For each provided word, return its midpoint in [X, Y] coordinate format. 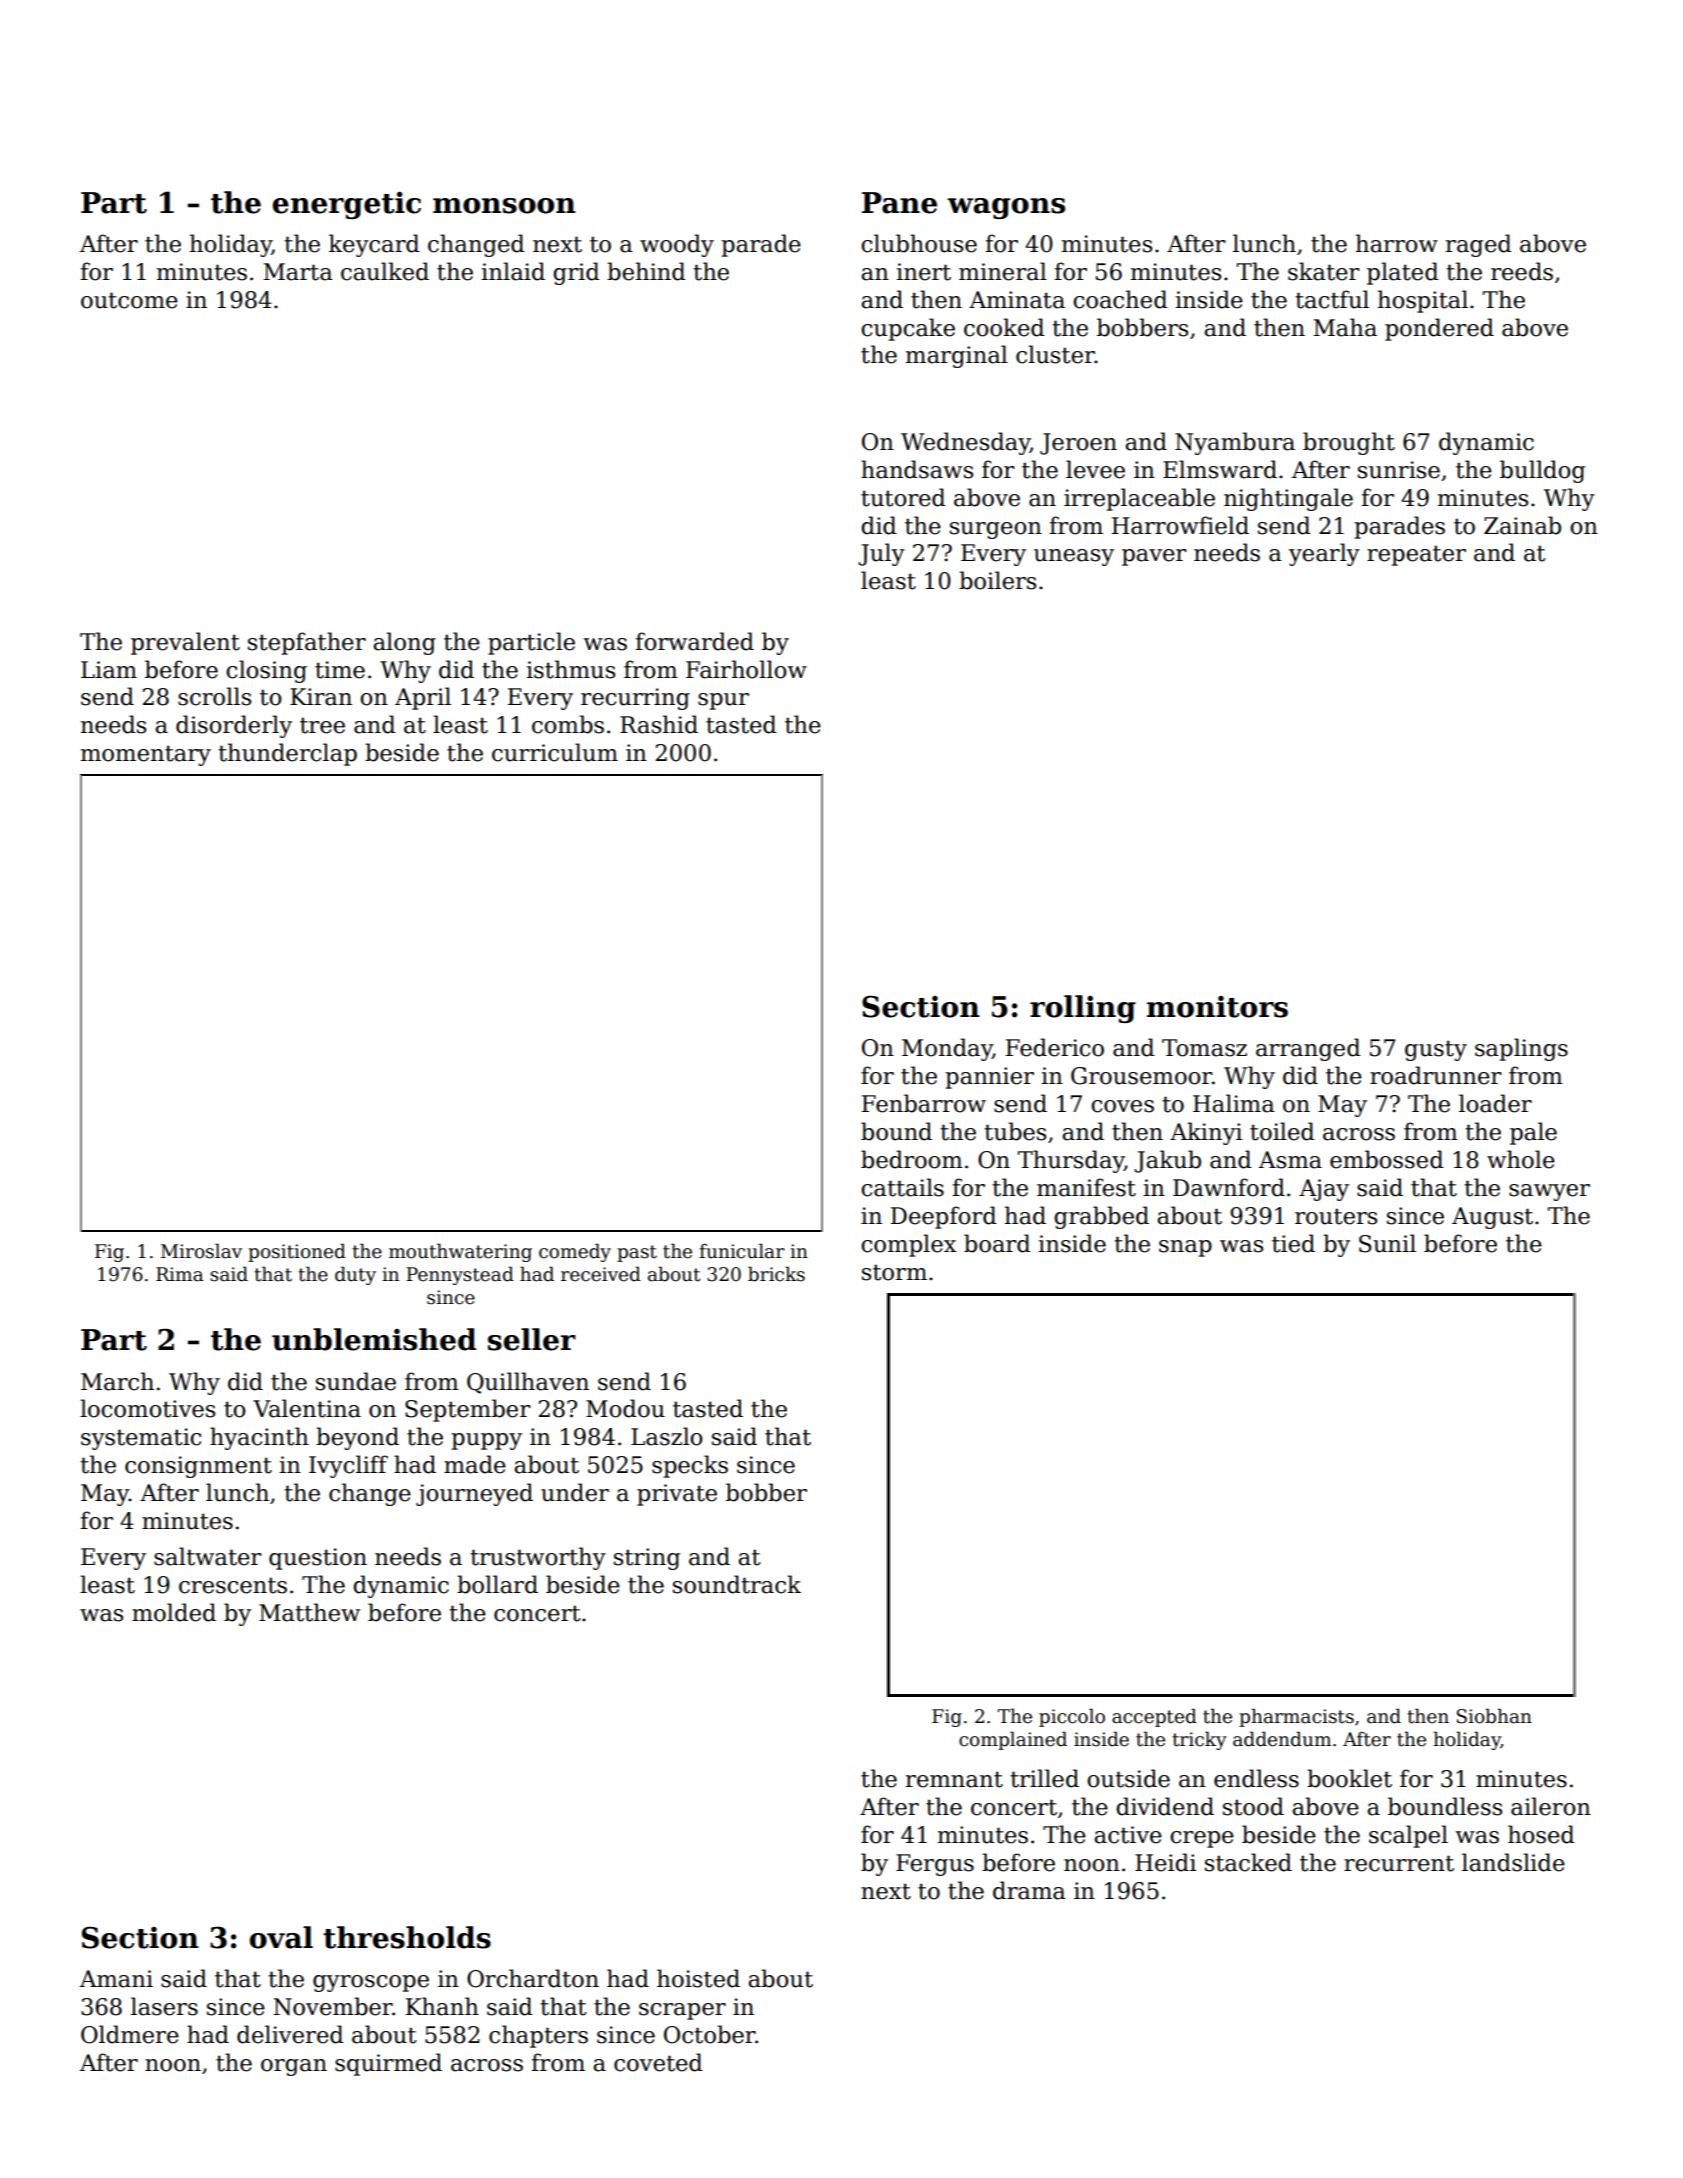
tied [1293, 1243]
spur [723, 701]
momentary [146, 755]
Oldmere [130, 2034]
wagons [1006, 208]
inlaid [513, 271]
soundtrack [737, 1584]
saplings [1521, 1049]
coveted [658, 2062]
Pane [899, 203]
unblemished [374, 1339]
